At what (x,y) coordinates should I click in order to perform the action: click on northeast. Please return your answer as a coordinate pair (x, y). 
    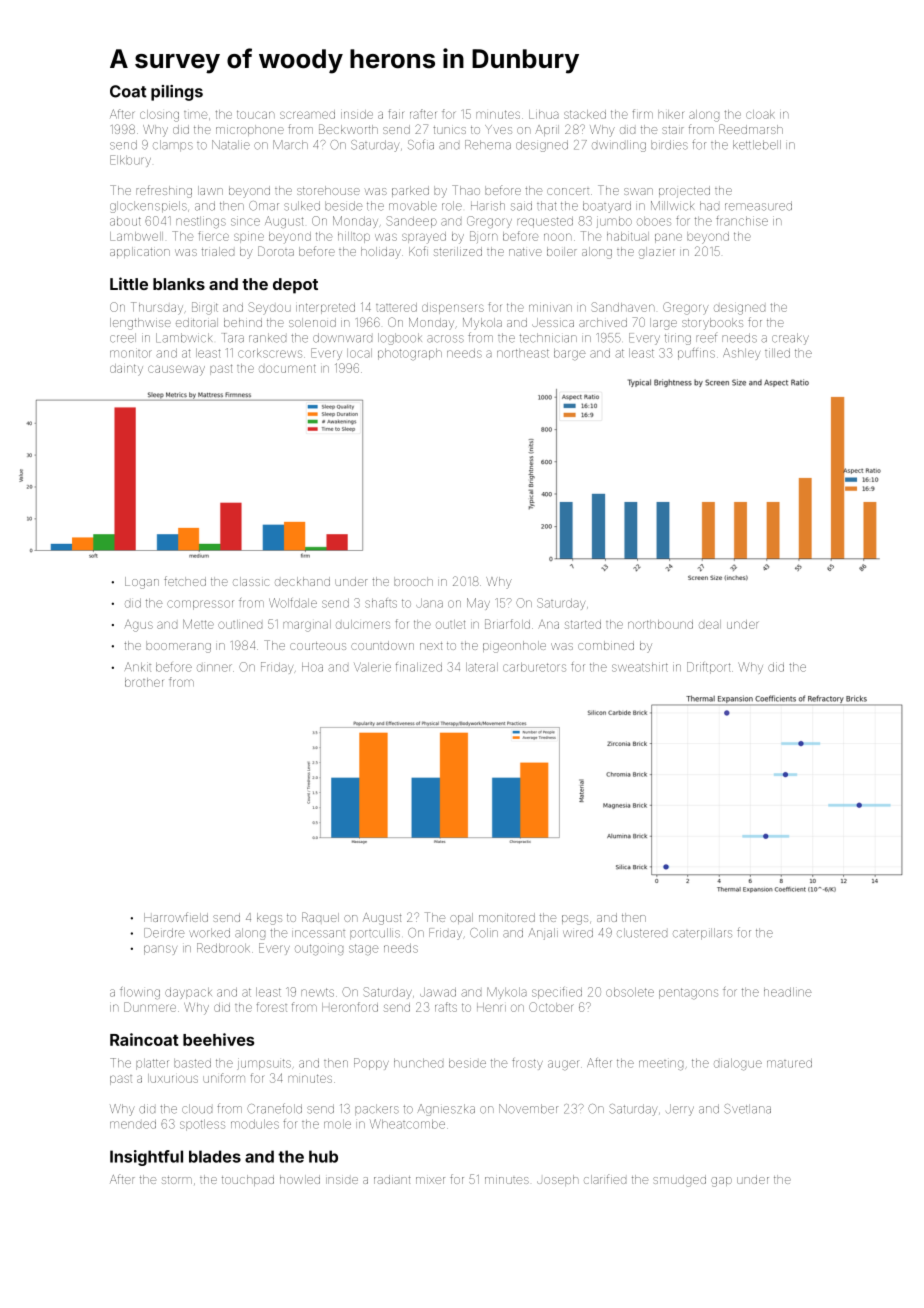
    Looking at the image, I should click on (523, 353).
